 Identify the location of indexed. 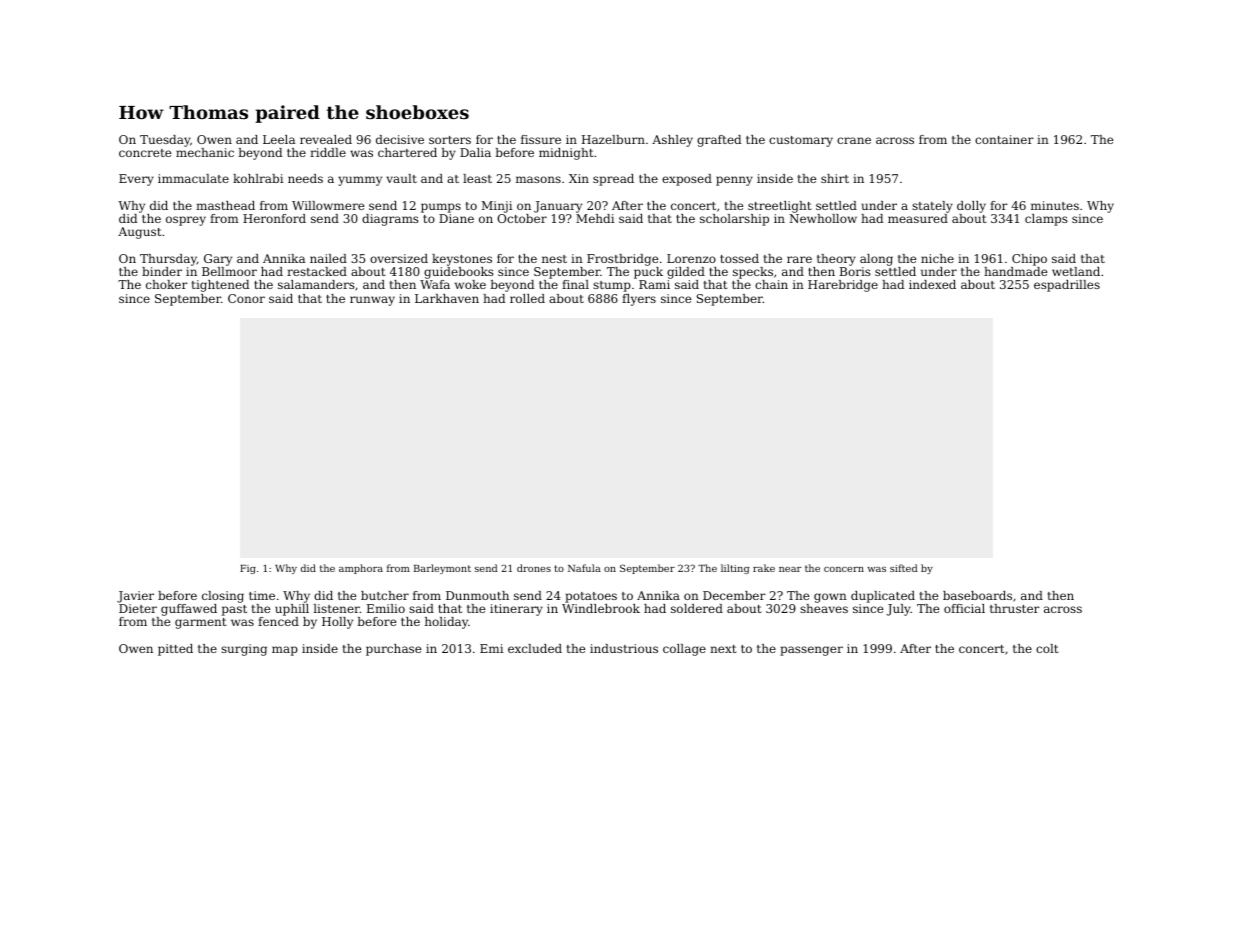
(932, 284).
